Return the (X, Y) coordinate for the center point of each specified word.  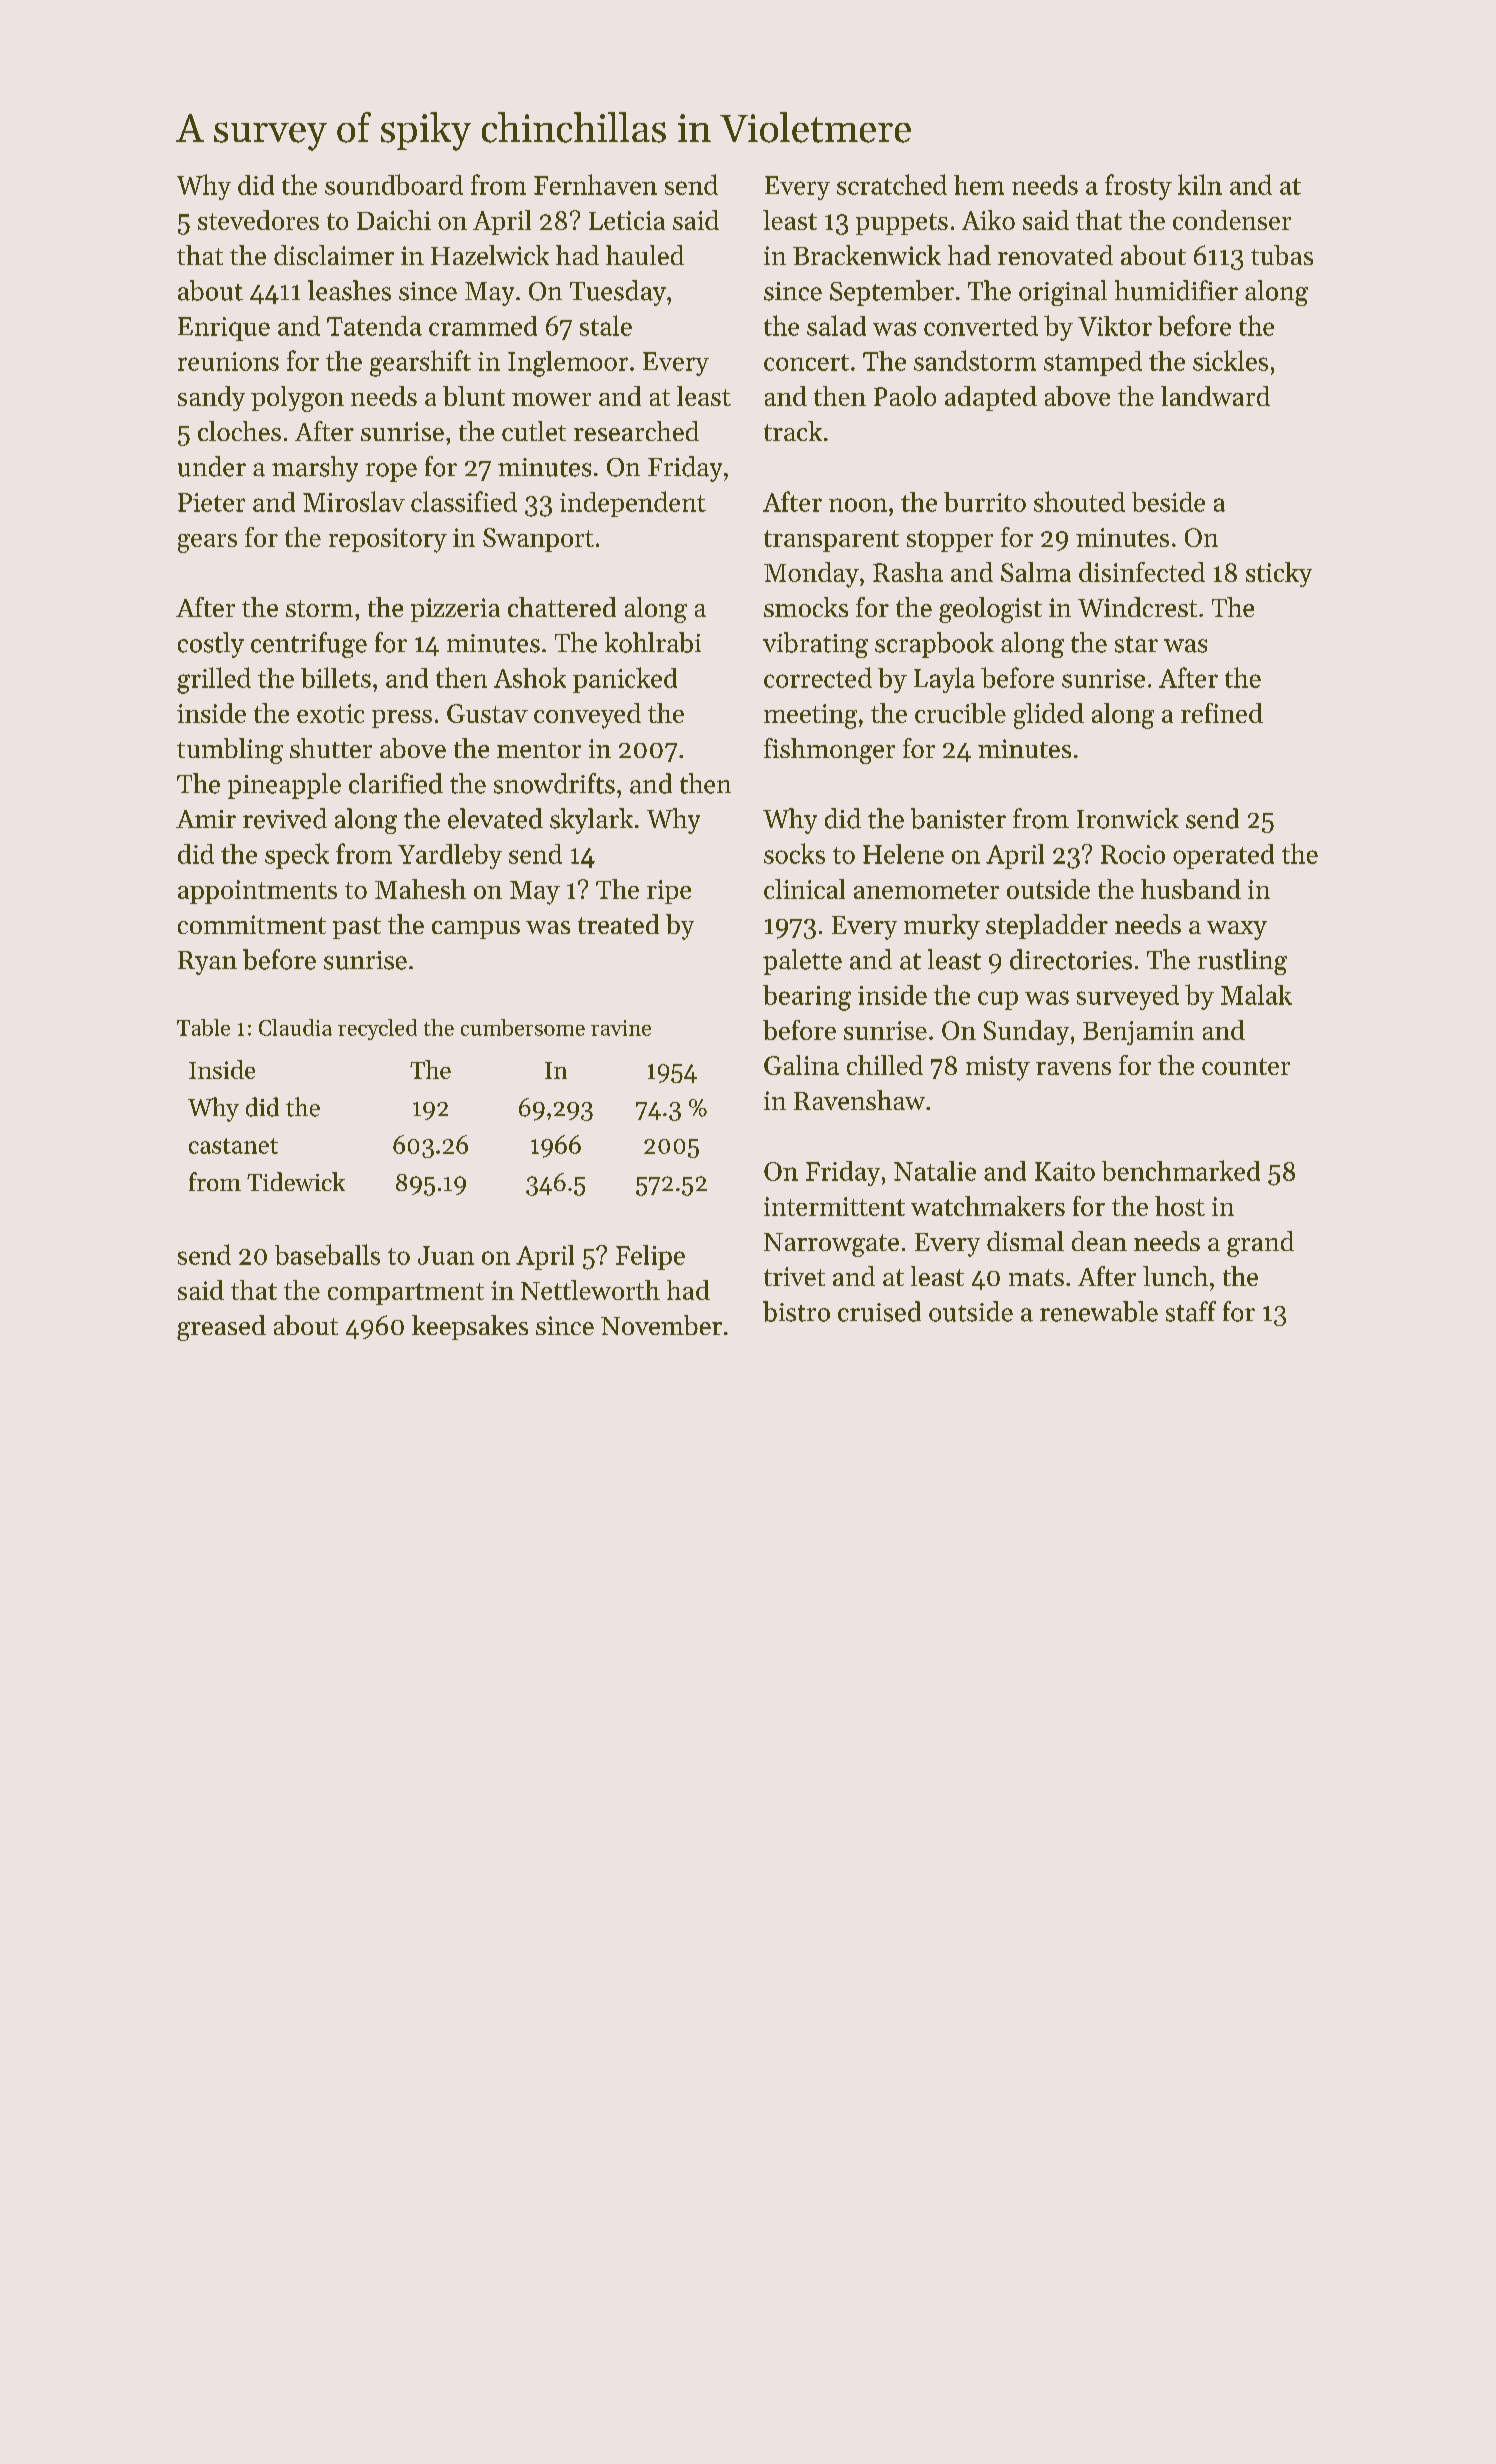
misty (998, 1068)
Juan (446, 1255)
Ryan (207, 963)
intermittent (834, 1206)
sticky (1279, 574)
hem (979, 185)
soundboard (394, 184)
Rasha (908, 572)
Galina (801, 1065)
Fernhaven (595, 184)
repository (388, 540)
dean (1099, 1241)
